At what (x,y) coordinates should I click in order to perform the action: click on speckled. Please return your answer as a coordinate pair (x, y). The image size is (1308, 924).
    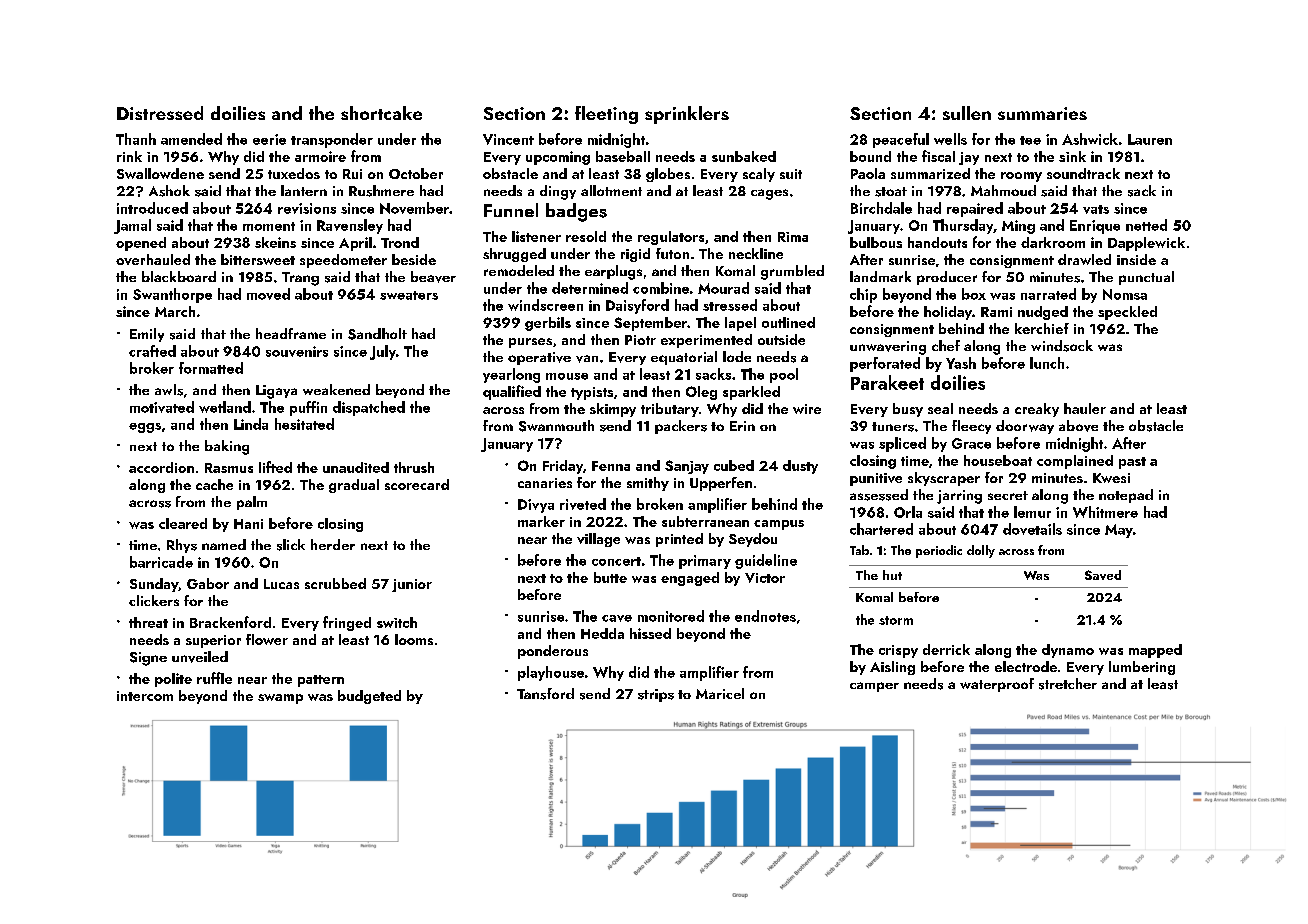
    Looking at the image, I should click on (1127, 313).
